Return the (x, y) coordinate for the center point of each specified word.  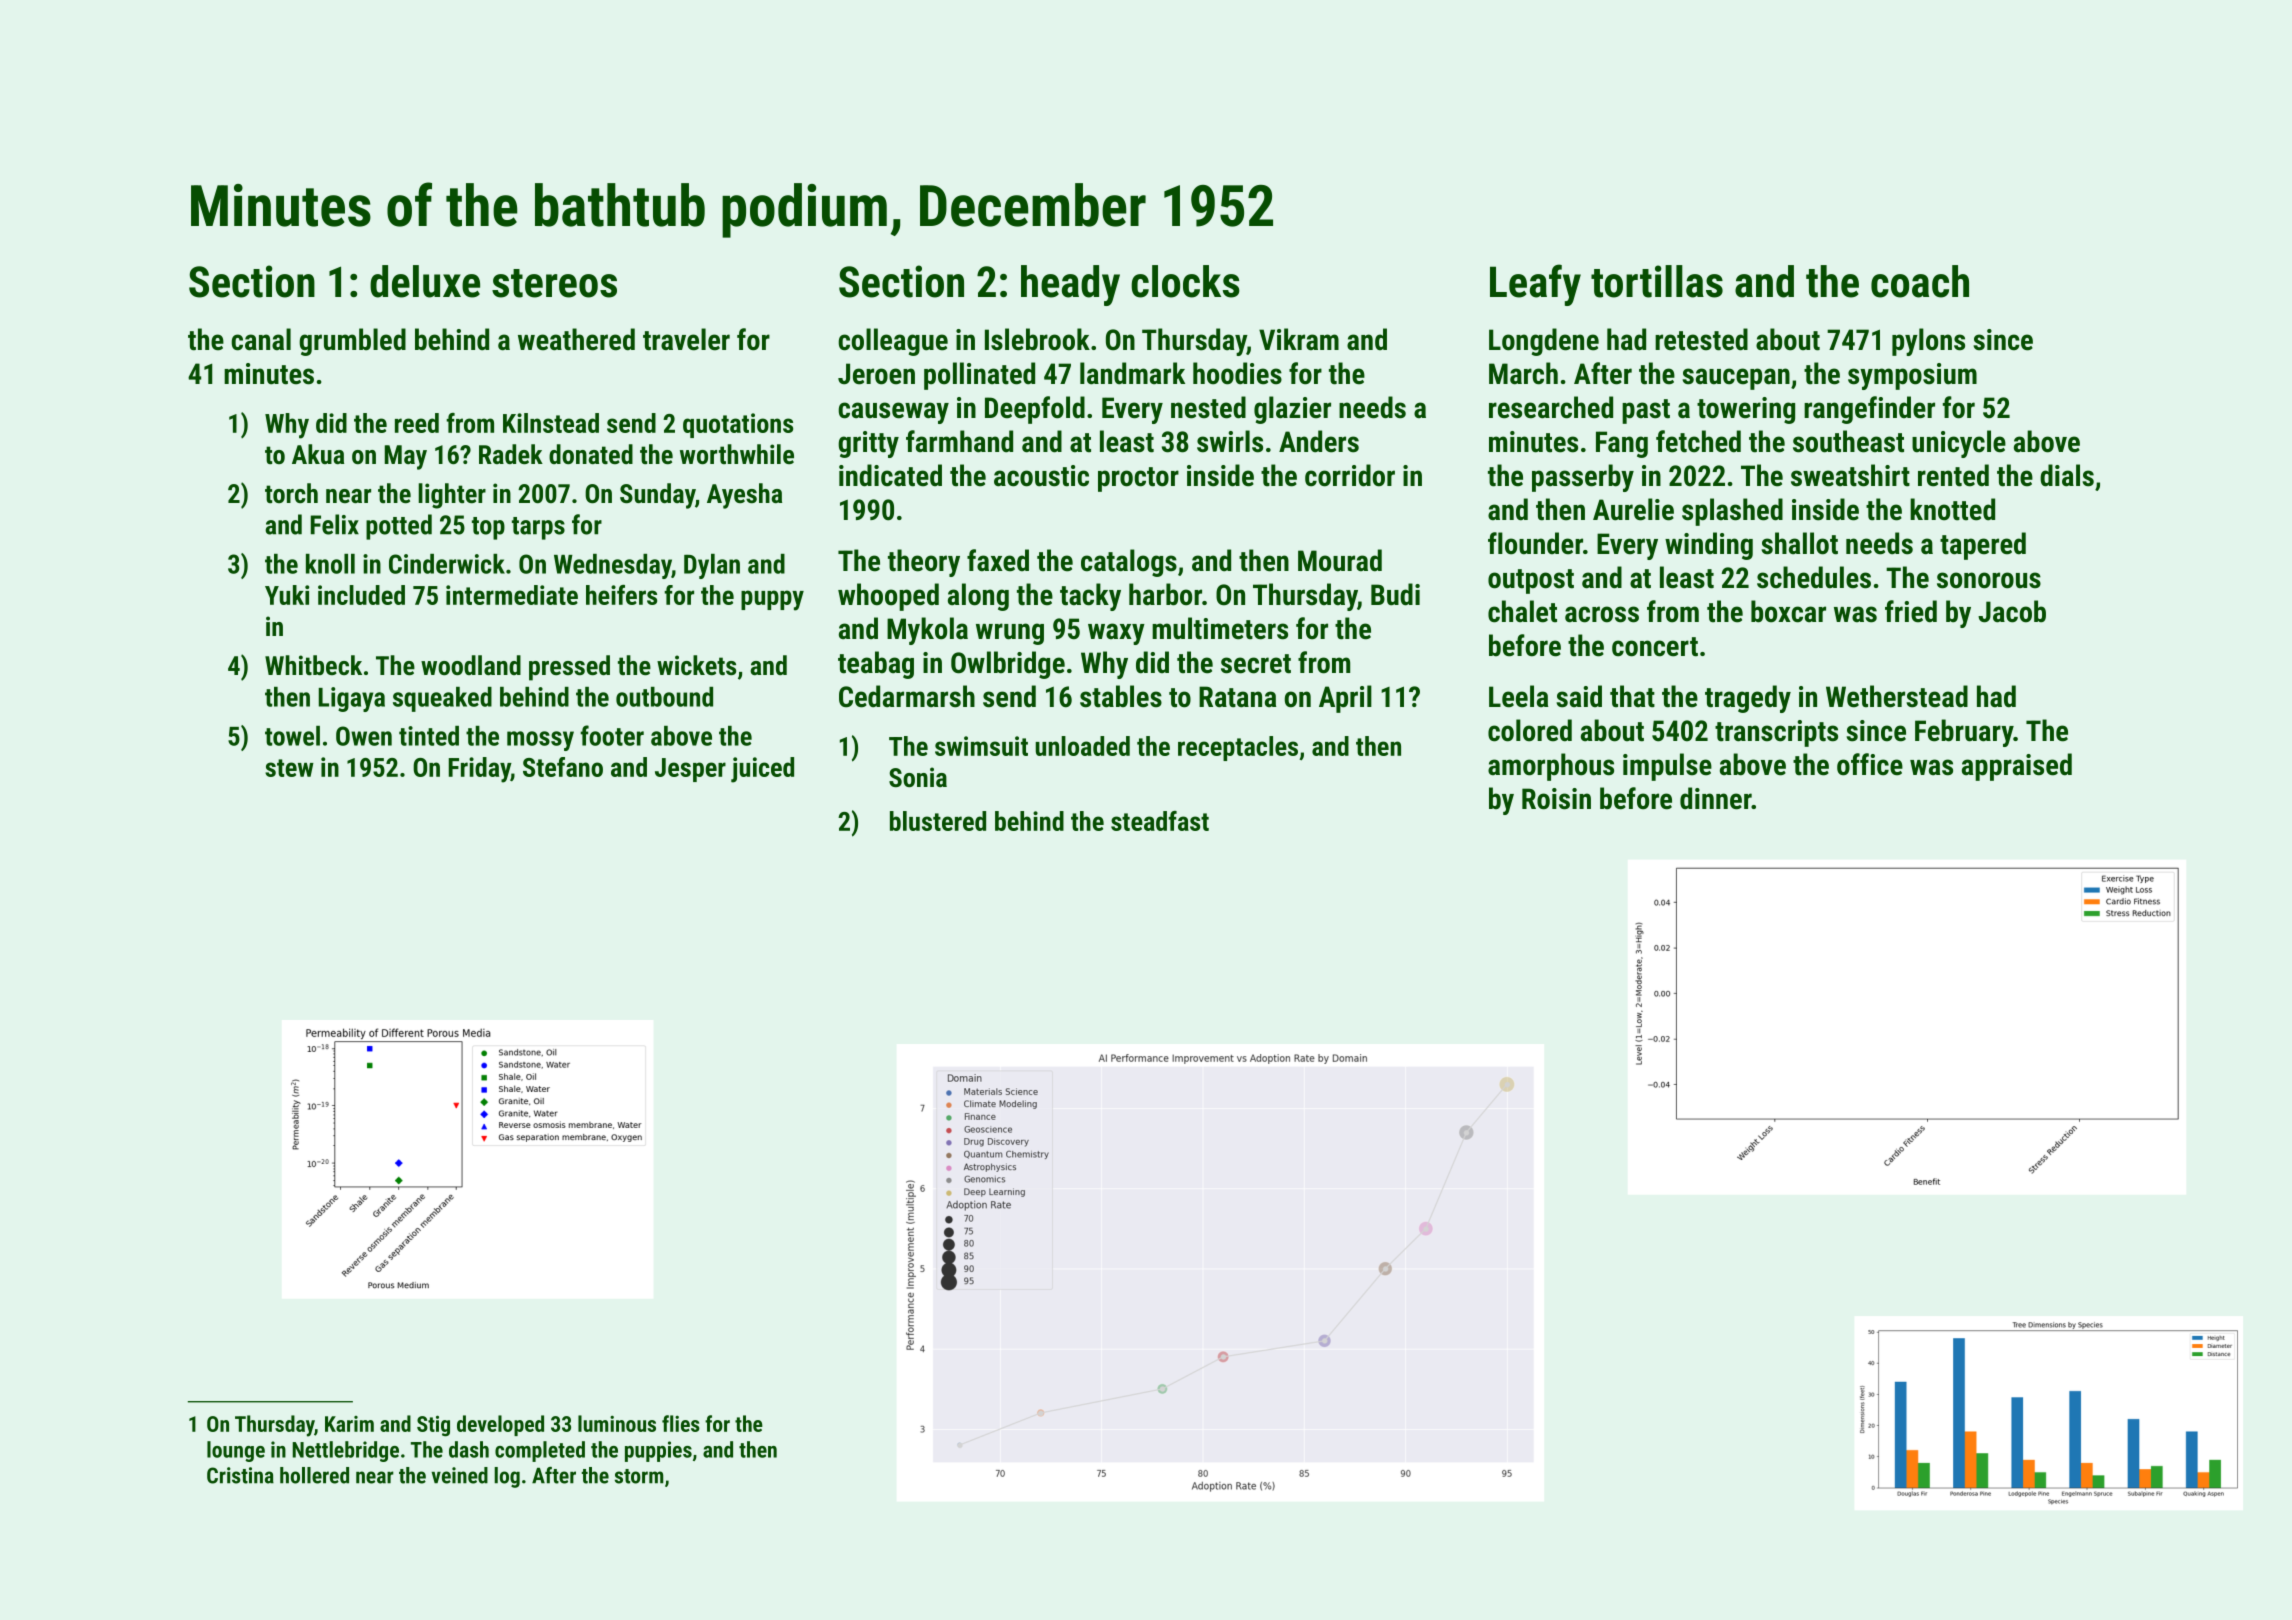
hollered (314, 1475)
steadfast (1160, 821)
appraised (2017, 767)
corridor (1350, 475)
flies (681, 1423)
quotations (738, 425)
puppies (658, 1451)
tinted (429, 736)
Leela (1518, 696)
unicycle (1959, 444)
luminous (617, 1423)
